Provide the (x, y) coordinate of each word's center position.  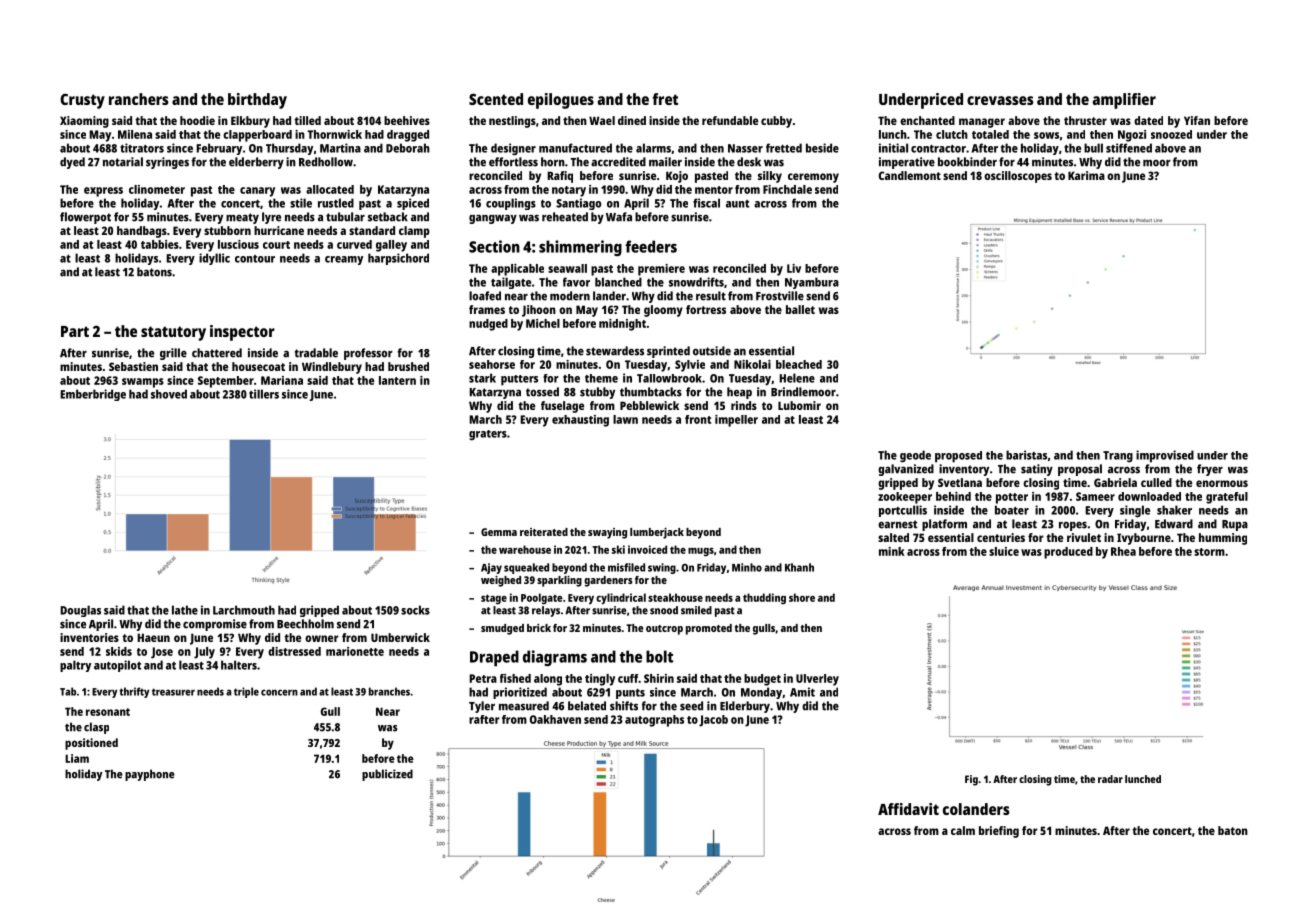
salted (893, 537)
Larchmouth (244, 610)
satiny (1037, 470)
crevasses (1000, 100)
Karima (1086, 175)
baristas (1026, 455)
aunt (738, 204)
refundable (730, 120)
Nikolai (752, 364)
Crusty (82, 101)
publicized (387, 775)
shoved (169, 394)
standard (372, 230)
